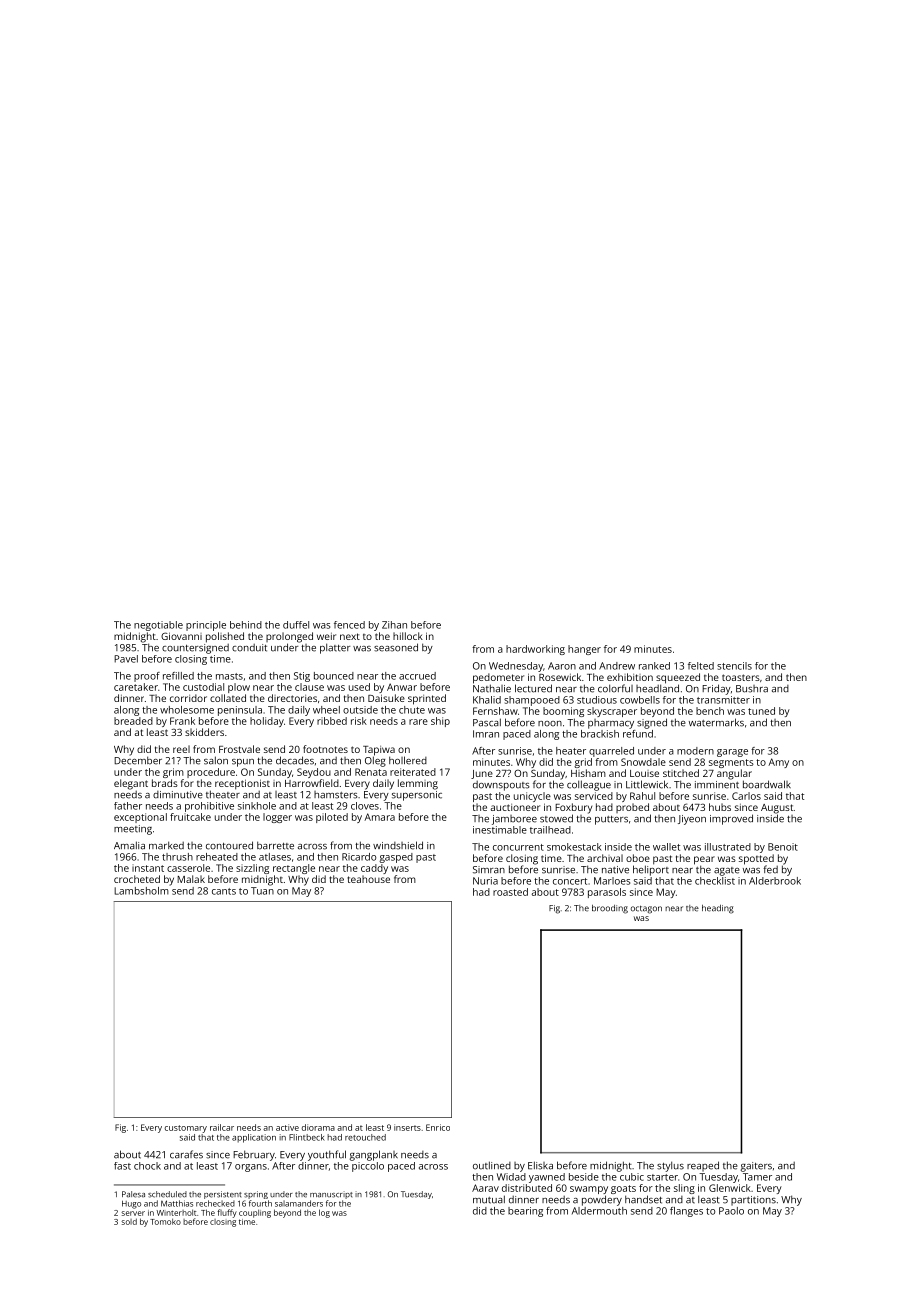  What do you see at coordinates (360, 710) in the page?
I see `outside` at bounding box center [360, 710].
